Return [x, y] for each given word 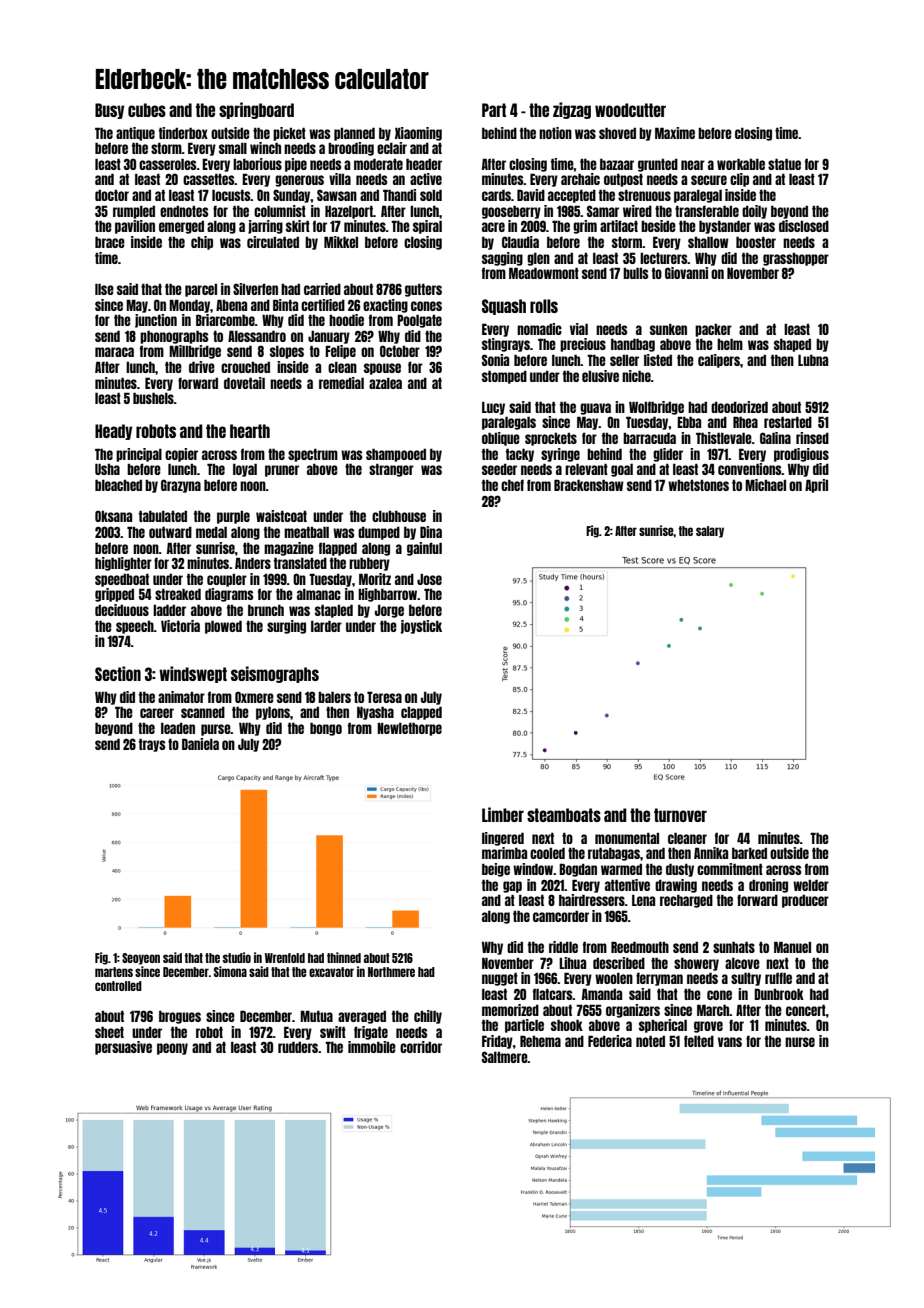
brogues [180, 1017]
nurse [800, 1042]
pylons [273, 713]
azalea [385, 383]
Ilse [104, 289]
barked [749, 853]
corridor [421, 1047]
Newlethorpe [409, 729]
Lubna [813, 360]
